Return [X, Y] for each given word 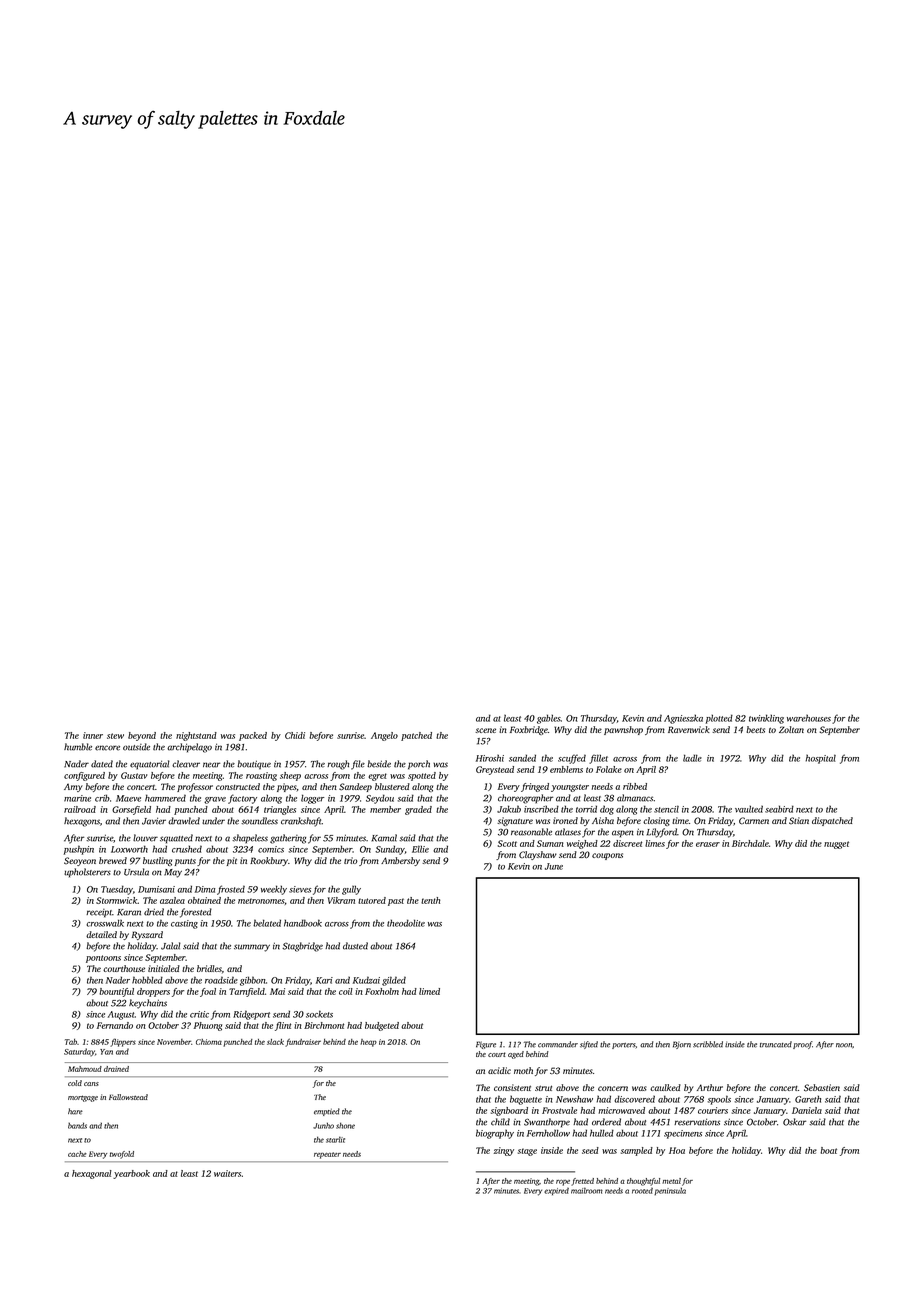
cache [77, 1154]
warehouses [809, 718]
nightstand [196, 736]
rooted [642, 1191]
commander [558, 1044]
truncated [776, 1044]
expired [556, 1192]
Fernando [115, 1025]
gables [549, 719]
